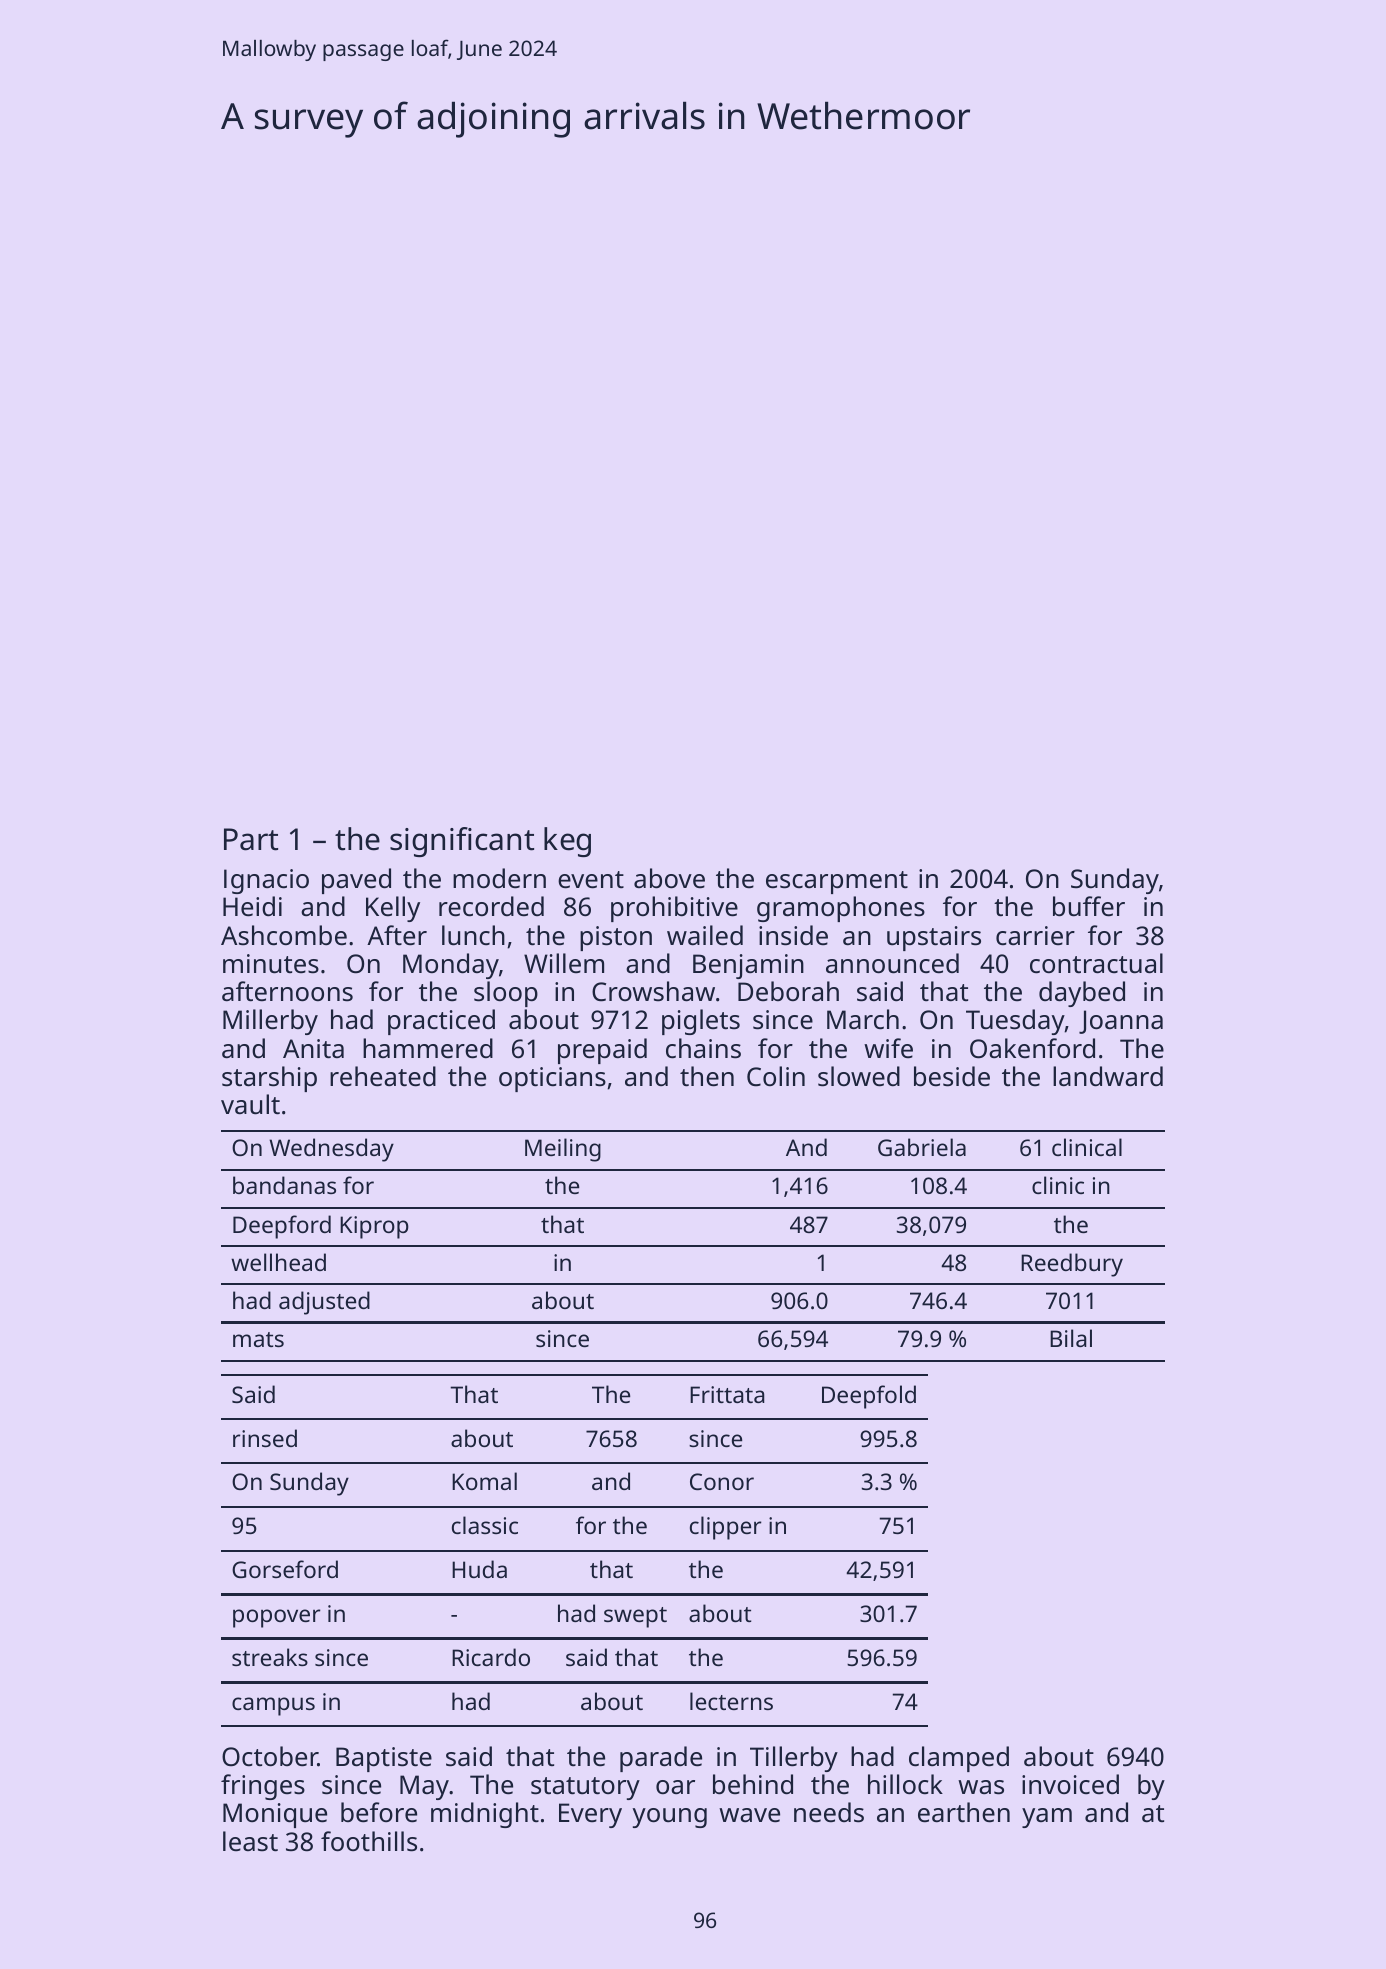  I want to click on foothills, so click(369, 1841).
